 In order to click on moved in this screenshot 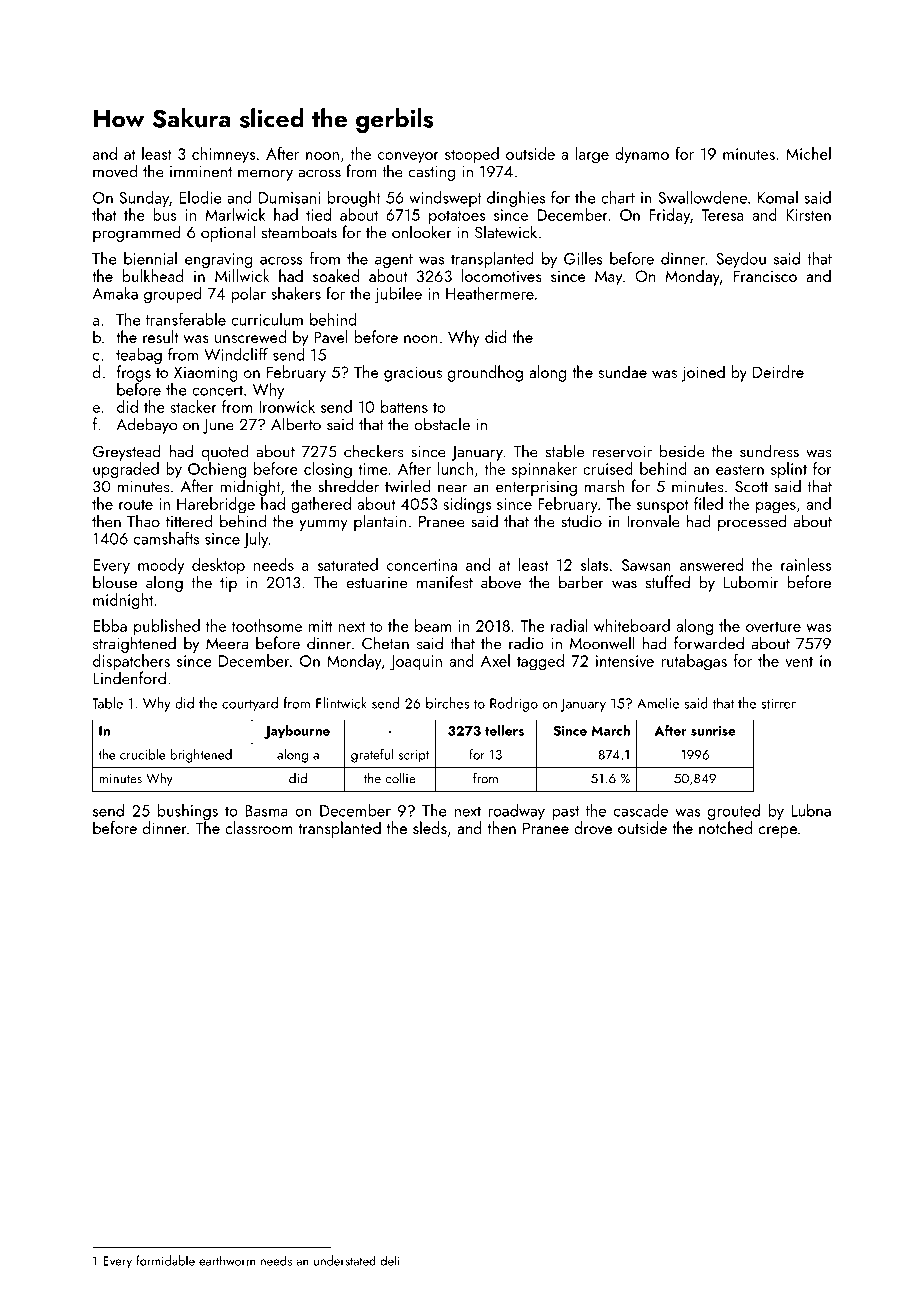, I will do `click(115, 171)`.
